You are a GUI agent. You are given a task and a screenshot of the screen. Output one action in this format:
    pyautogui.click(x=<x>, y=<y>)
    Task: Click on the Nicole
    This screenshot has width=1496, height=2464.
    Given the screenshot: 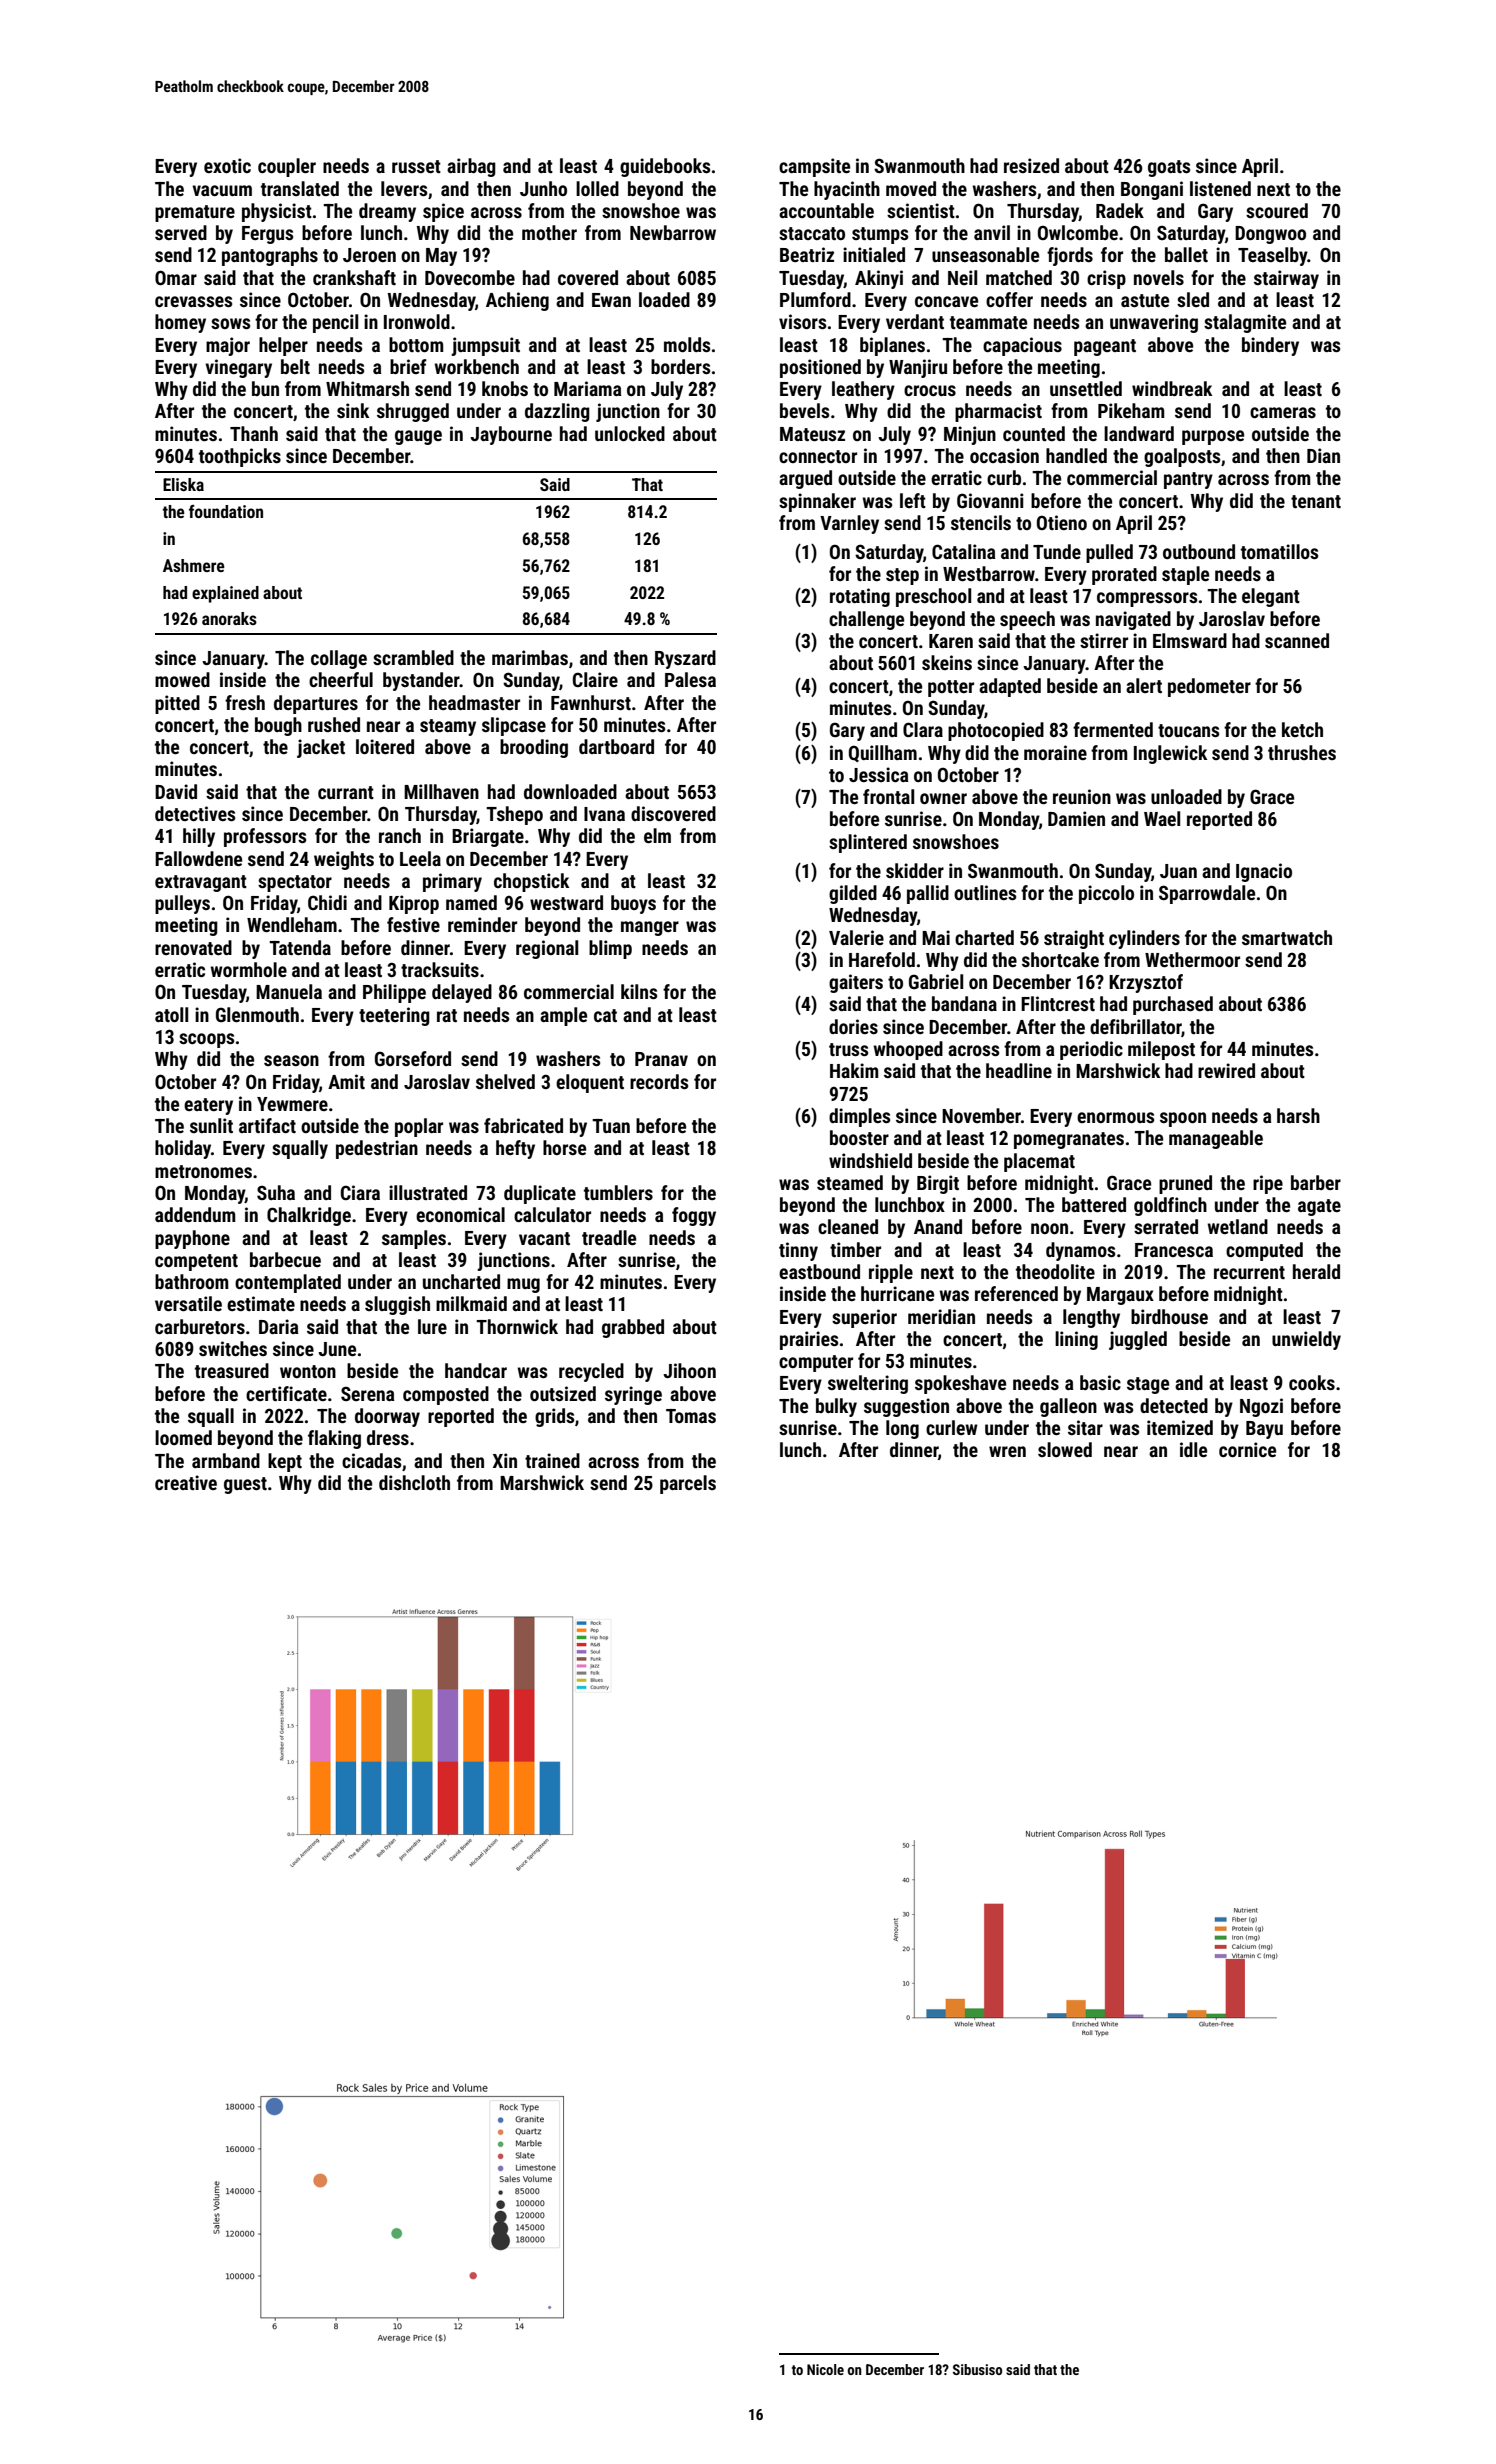 What is the action you would take?
    pyautogui.click(x=825, y=2369)
